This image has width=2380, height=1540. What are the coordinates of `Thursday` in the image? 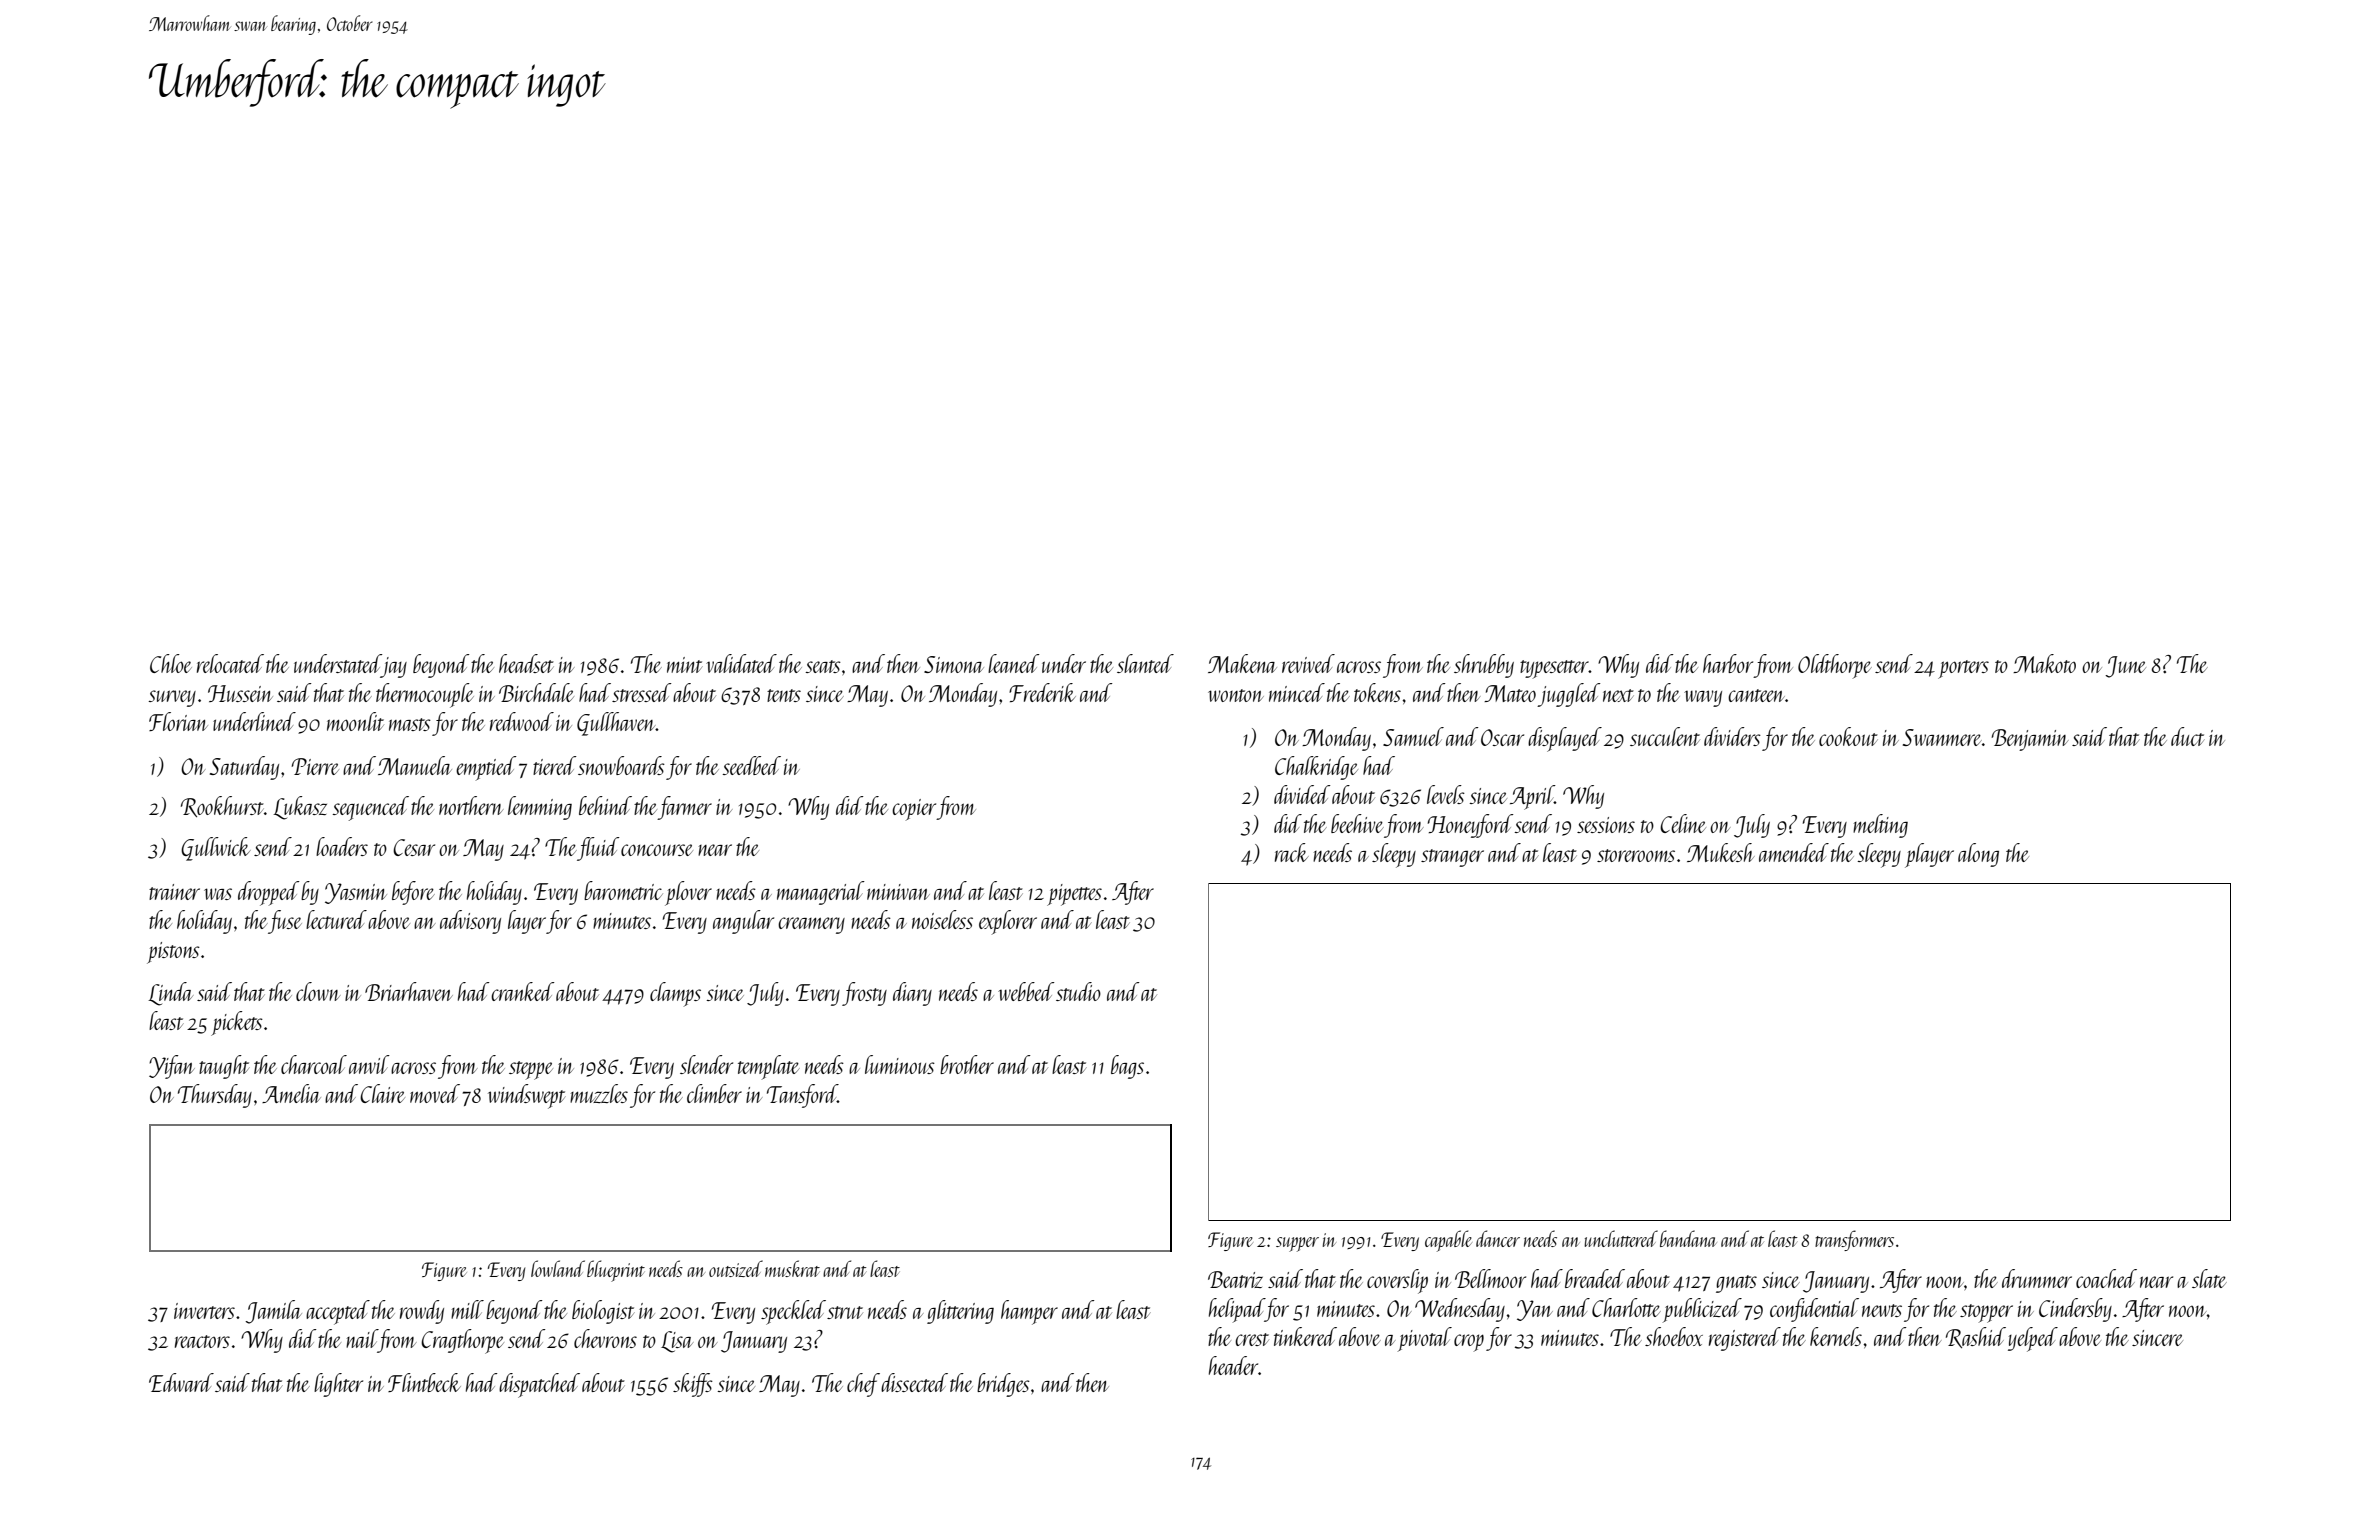 It's located at (215, 1096).
